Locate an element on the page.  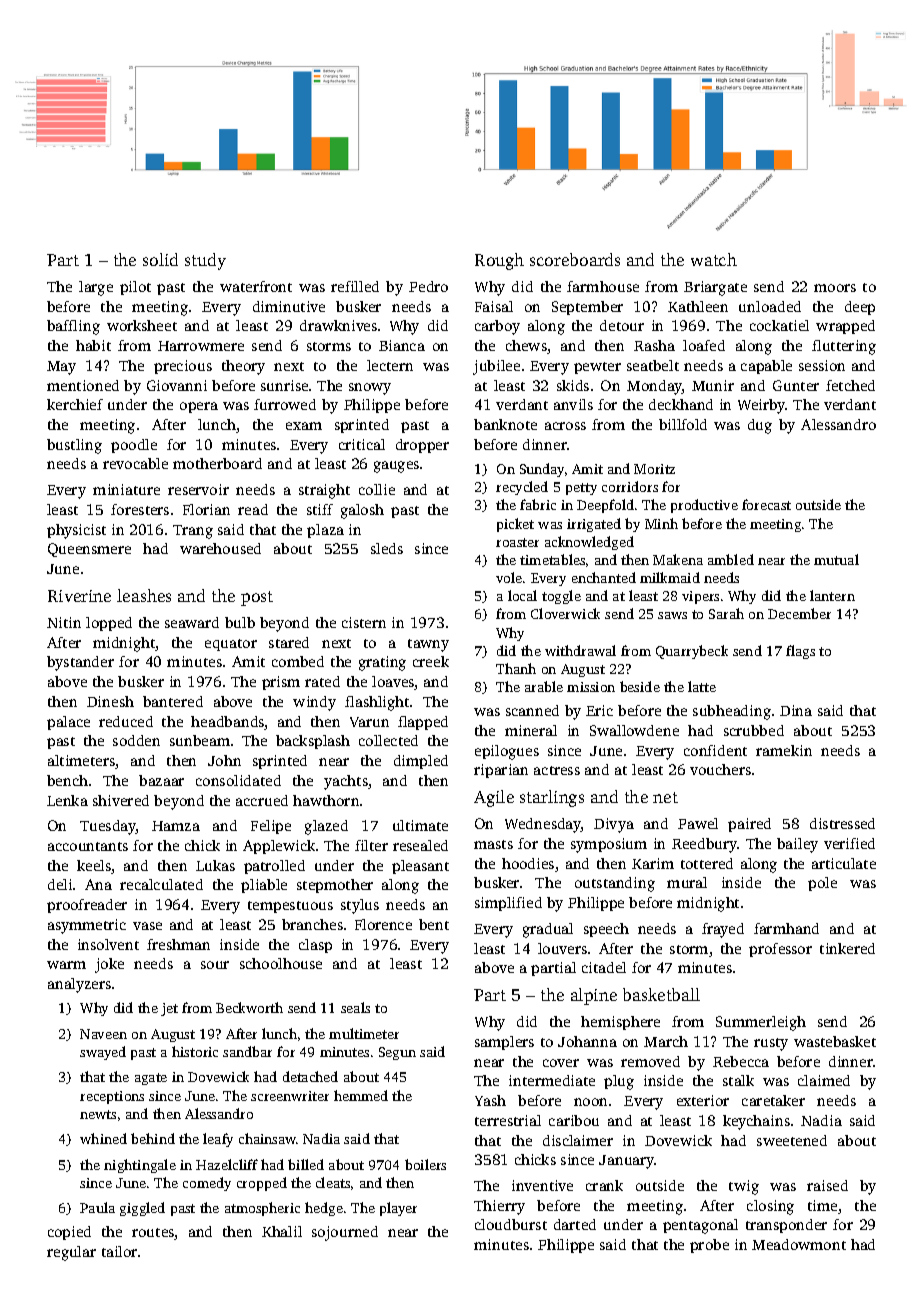
mural is located at coordinates (687, 882).
